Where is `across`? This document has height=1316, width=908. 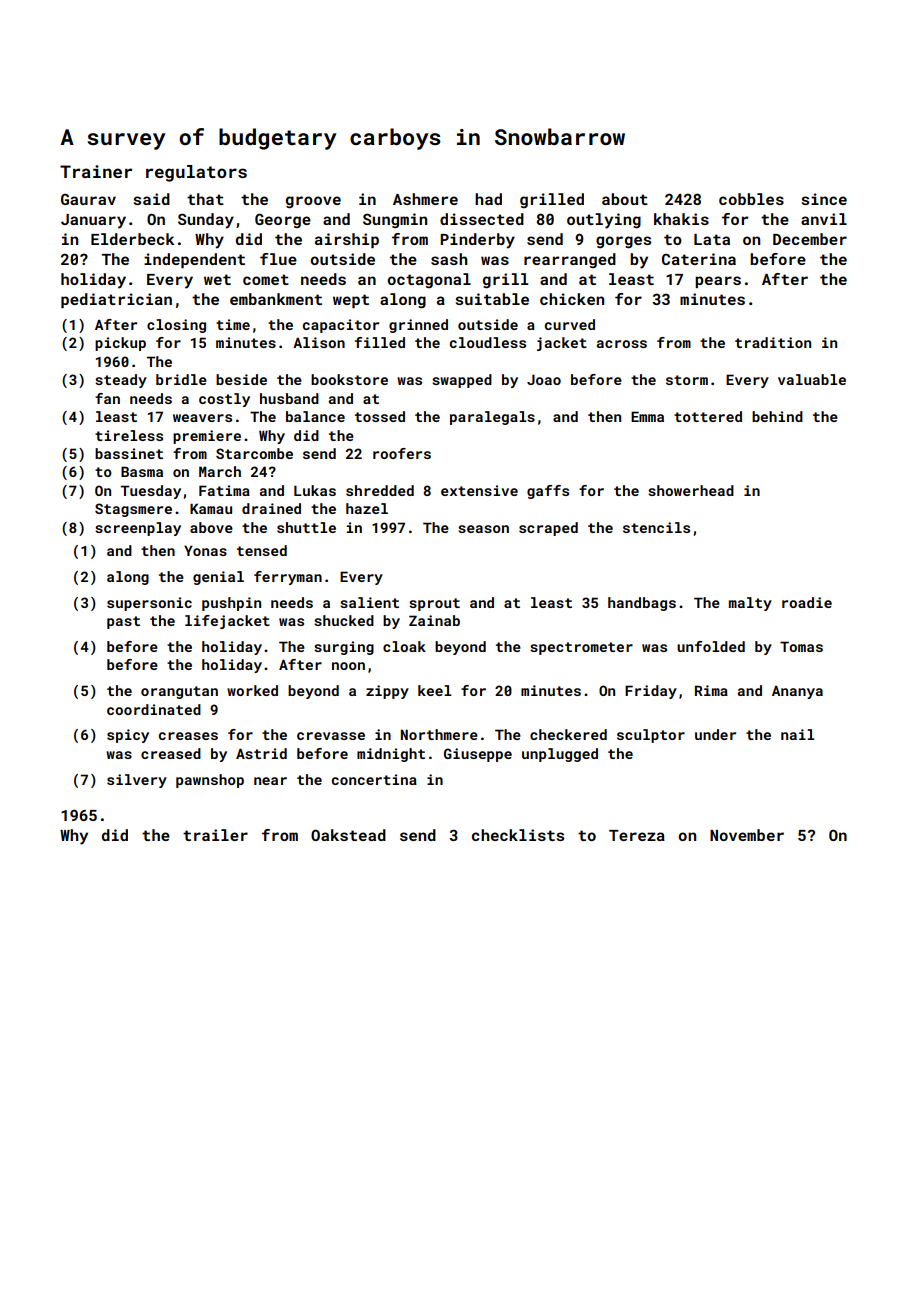
across is located at coordinates (622, 344).
